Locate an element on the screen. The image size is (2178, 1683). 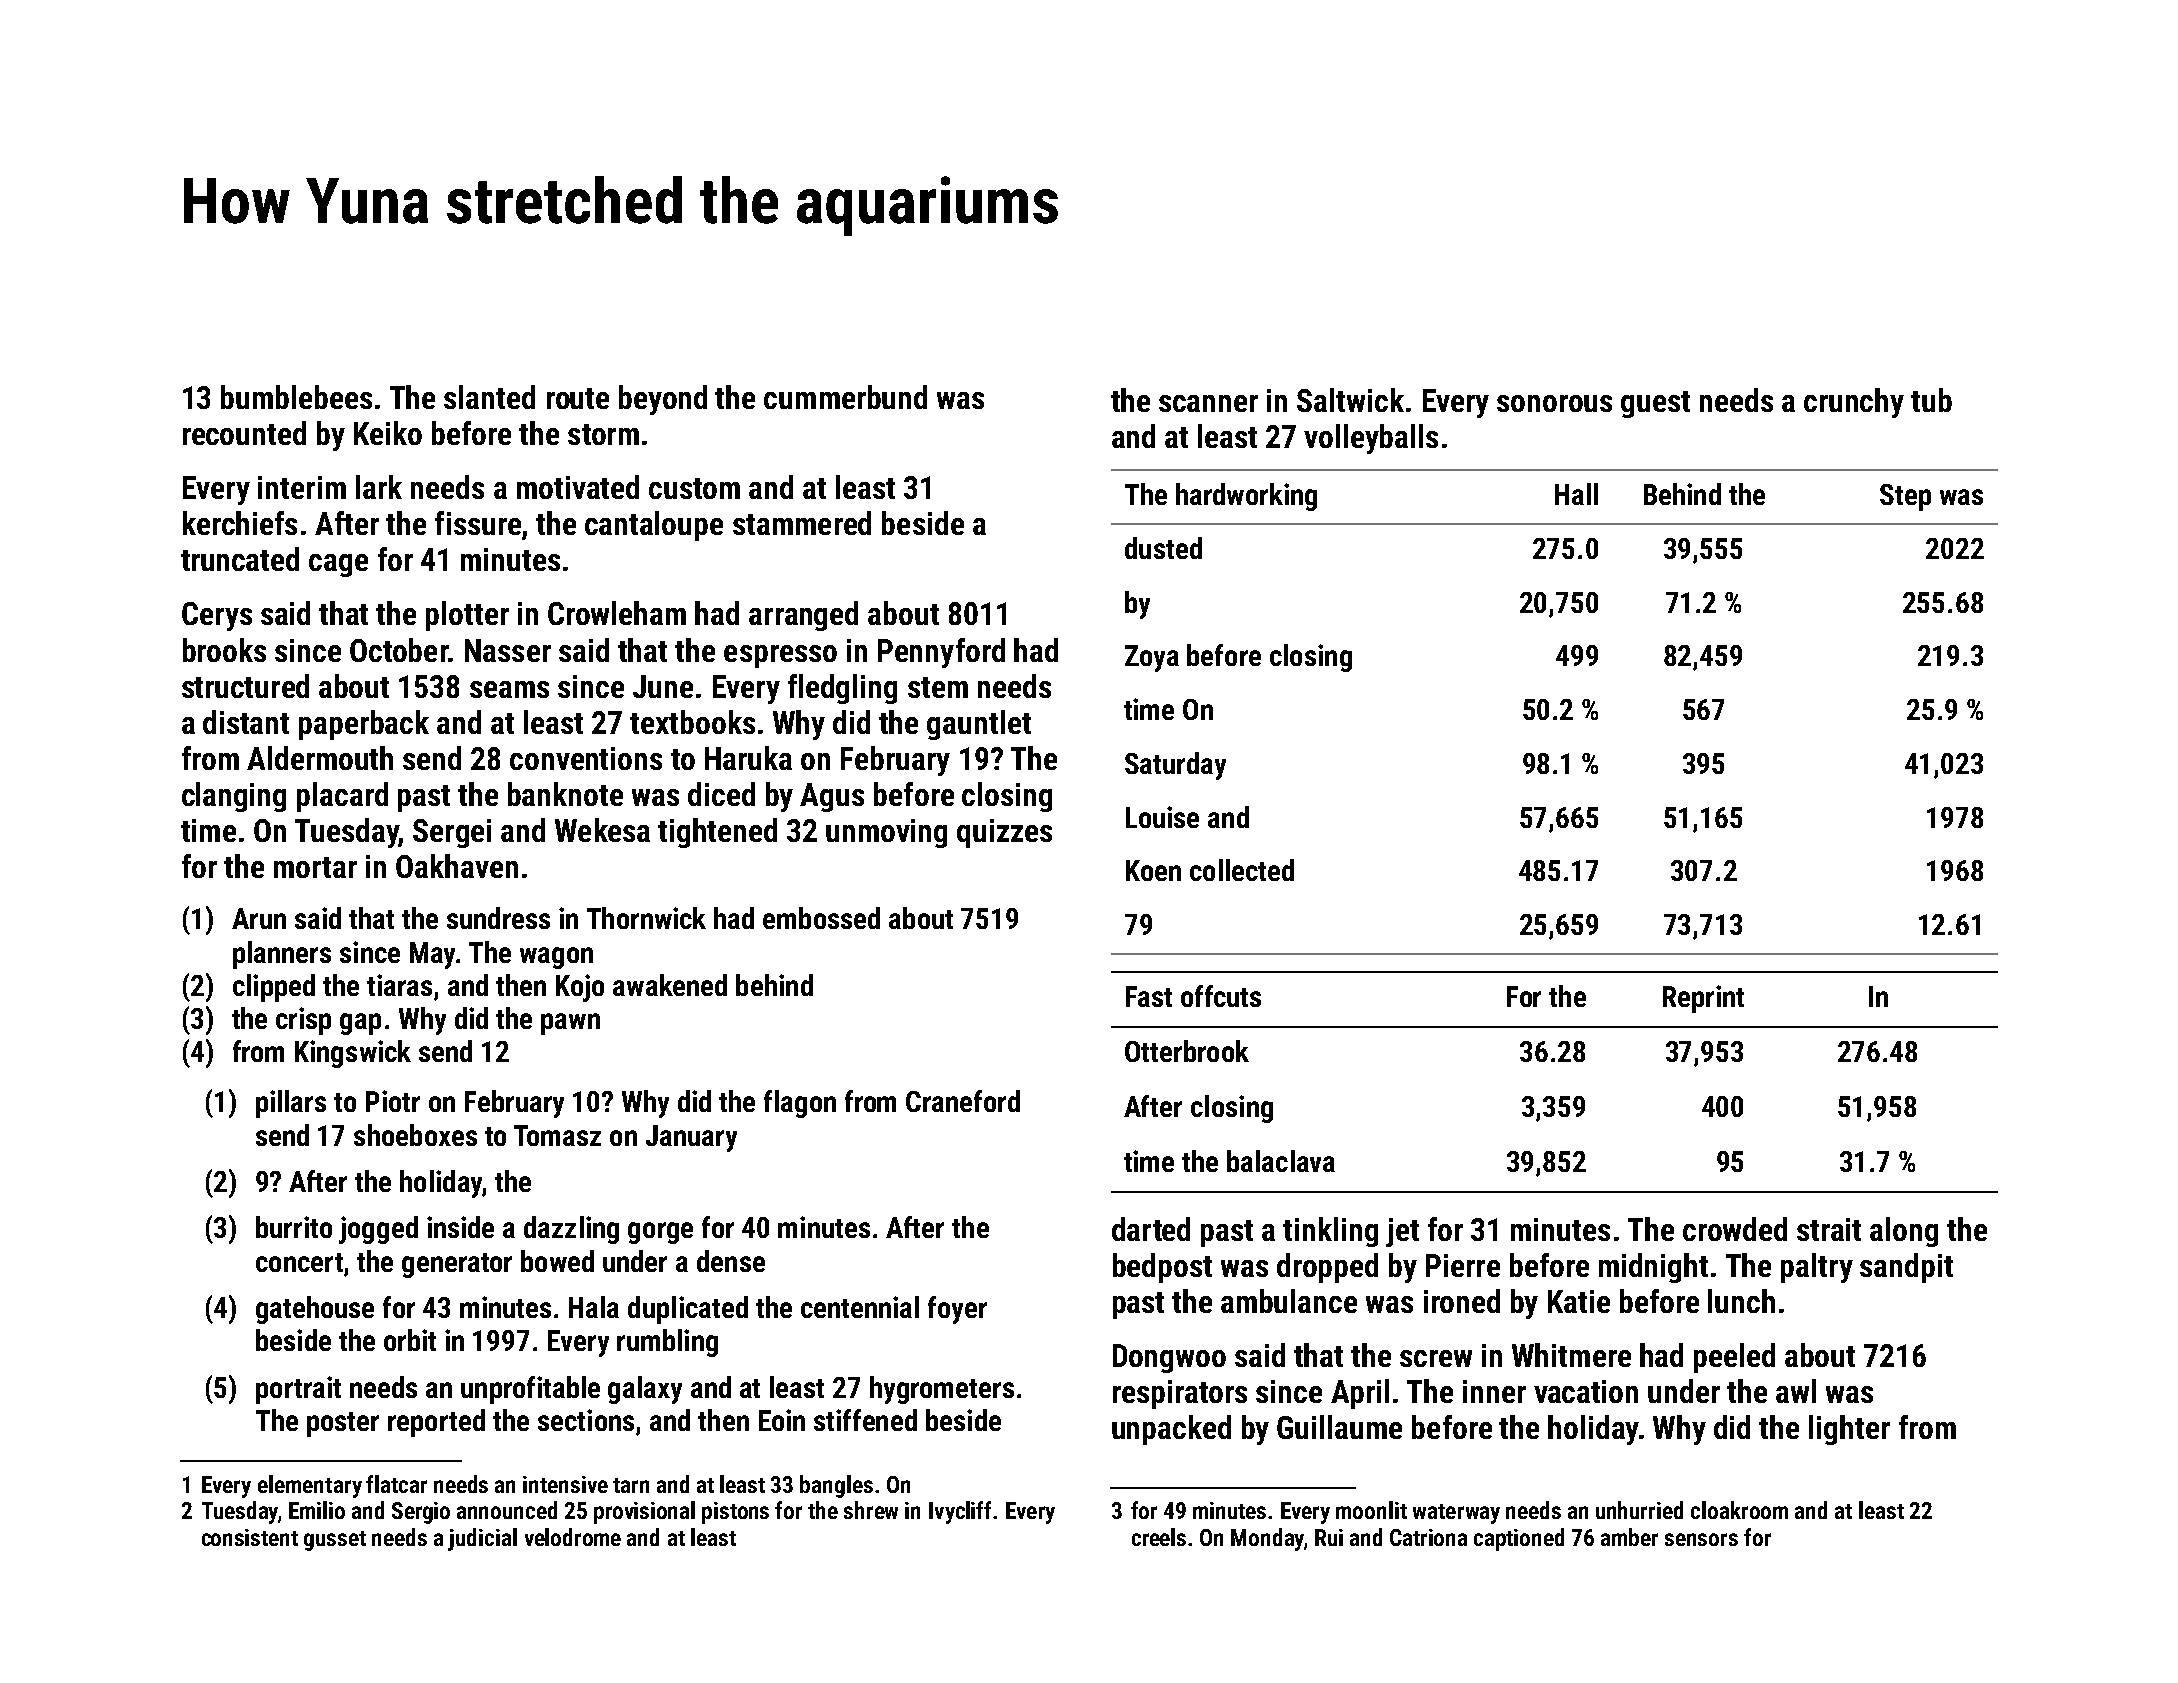
Hall is located at coordinates (1576, 494).
